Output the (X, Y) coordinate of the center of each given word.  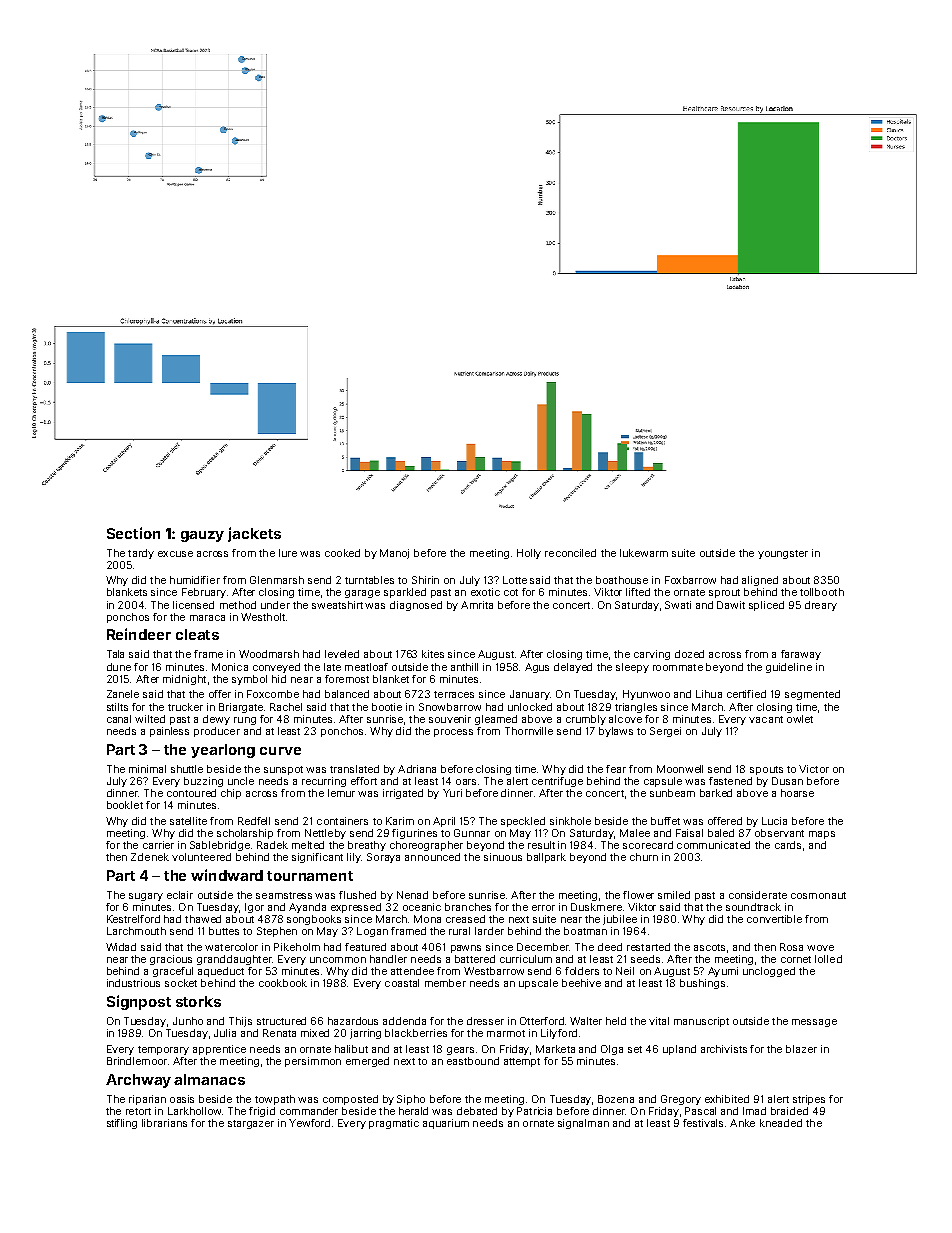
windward (227, 875)
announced (432, 857)
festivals (703, 1123)
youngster (783, 554)
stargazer (251, 1124)
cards (788, 845)
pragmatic (394, 1124)
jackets (254, 534)
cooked (342, 553)
